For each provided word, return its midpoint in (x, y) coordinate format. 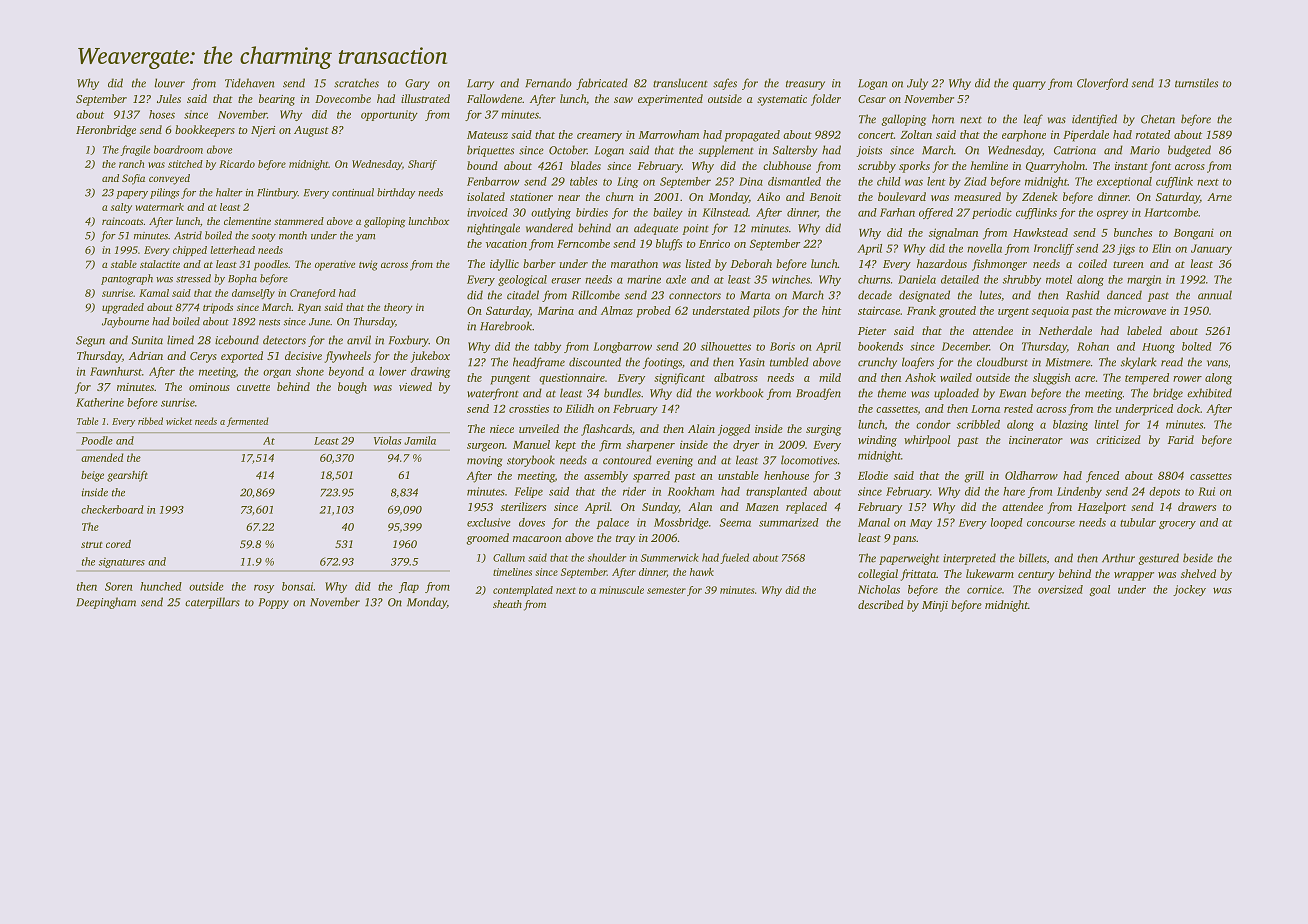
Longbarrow (622, 347)
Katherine (100, 402)
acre (1085, 379)
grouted (957, 312)
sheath (507, 604)
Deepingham (106, 603)
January (1211, 249)
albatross (736, 377)
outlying (551, 213)
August (311, 131)
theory (398, 308)
